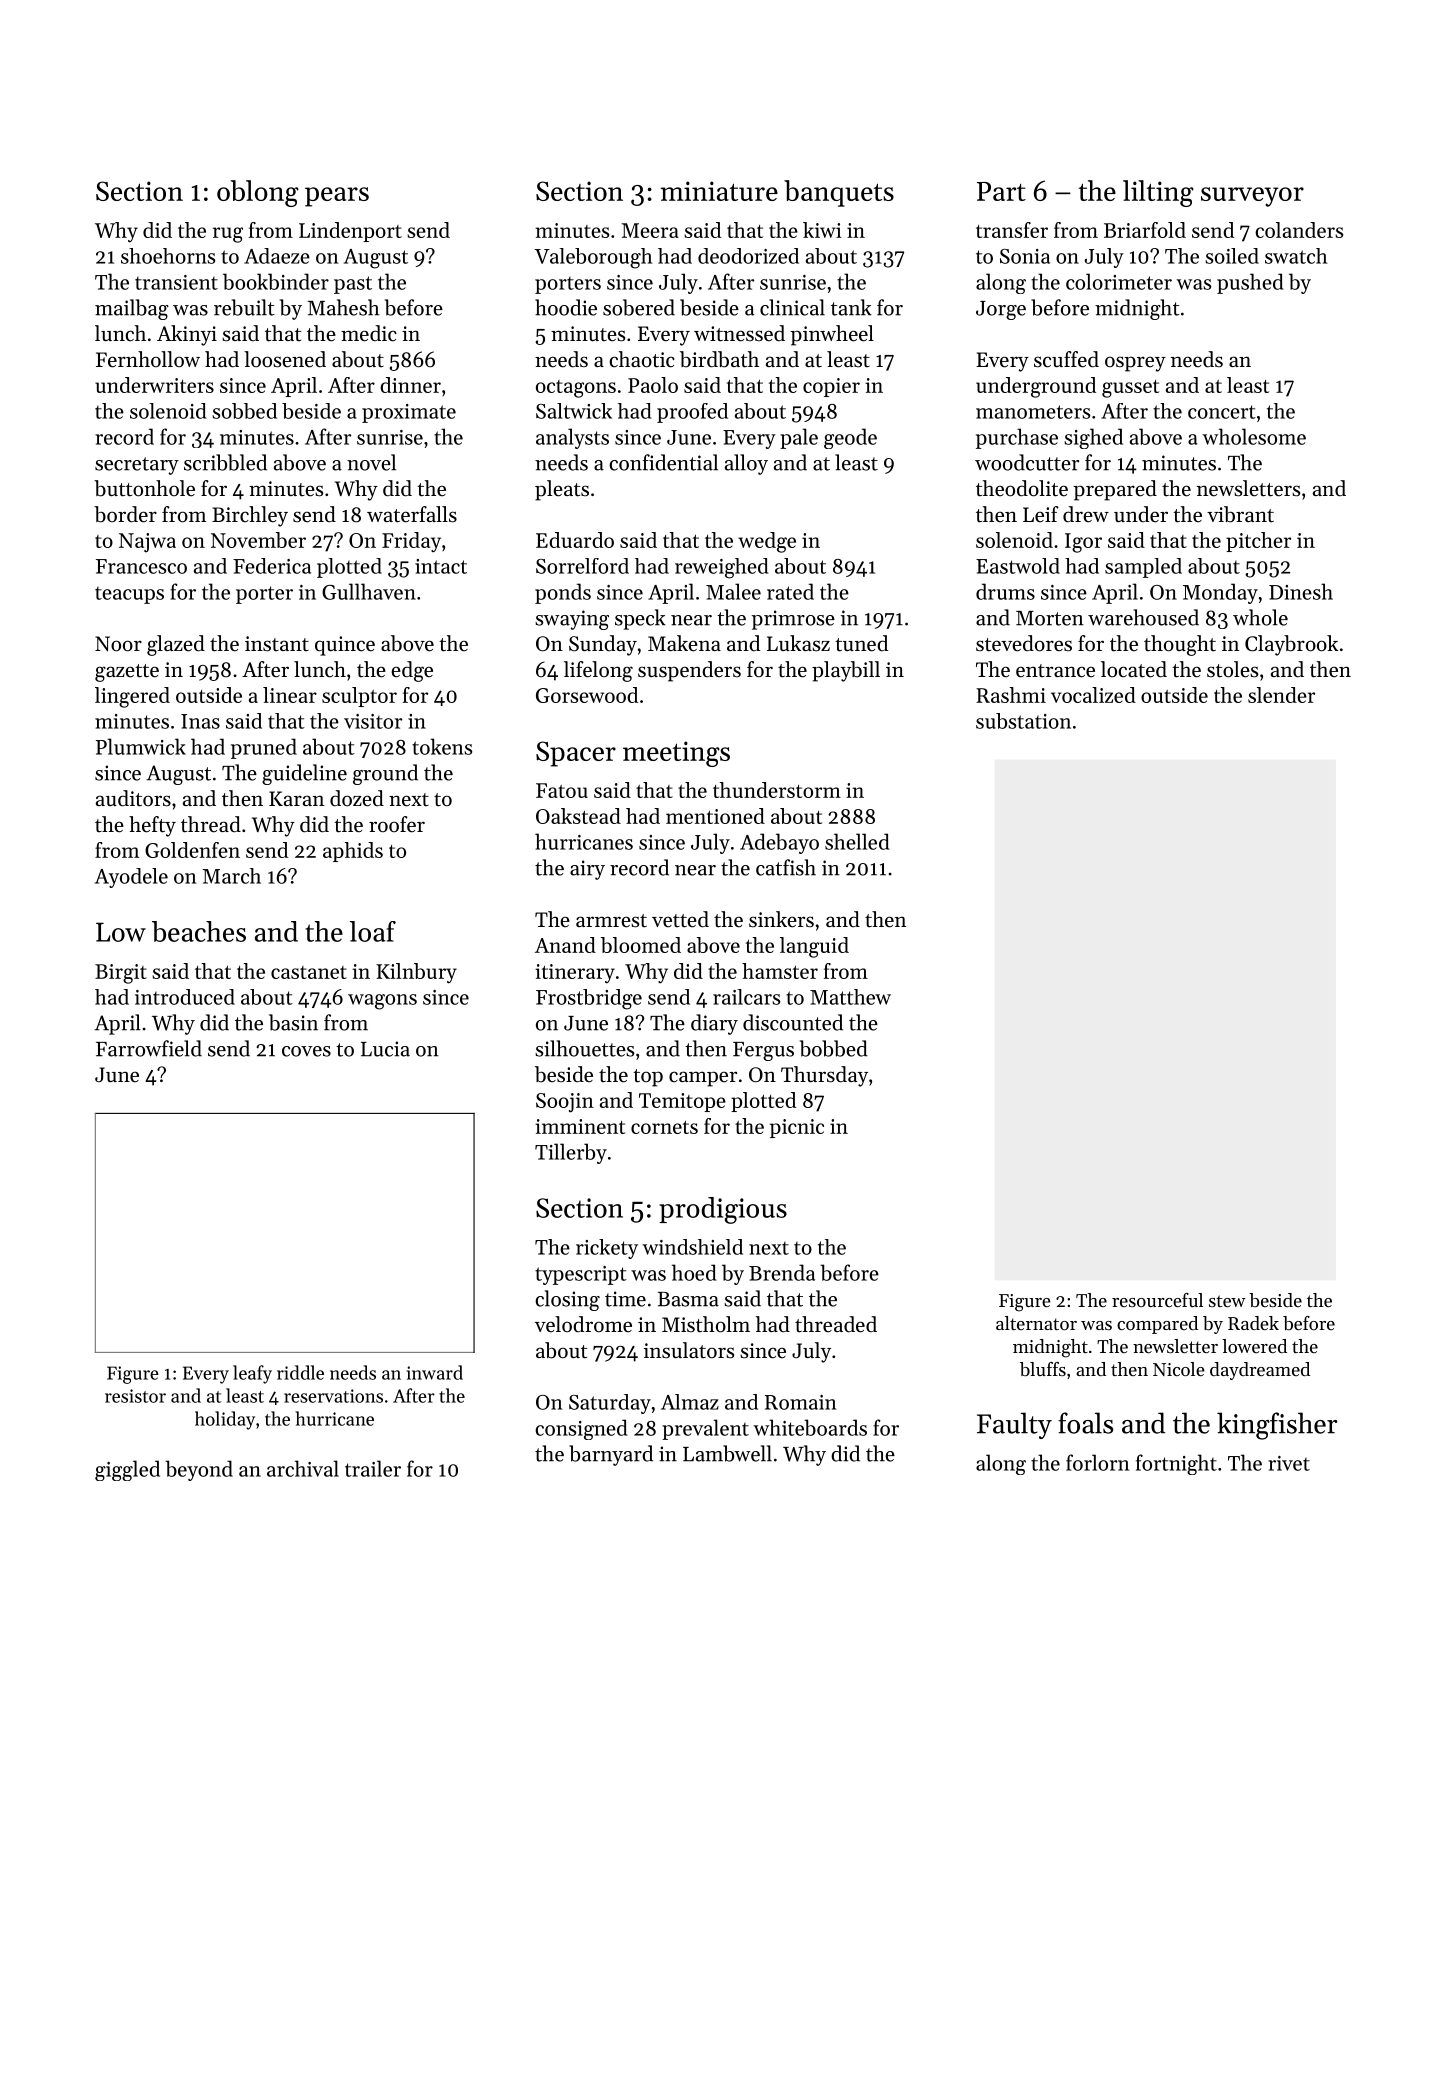  What do you see at coordinates (303, 1468) in the screenshot?
I see `archival` at bounding box center [303, 1468].
